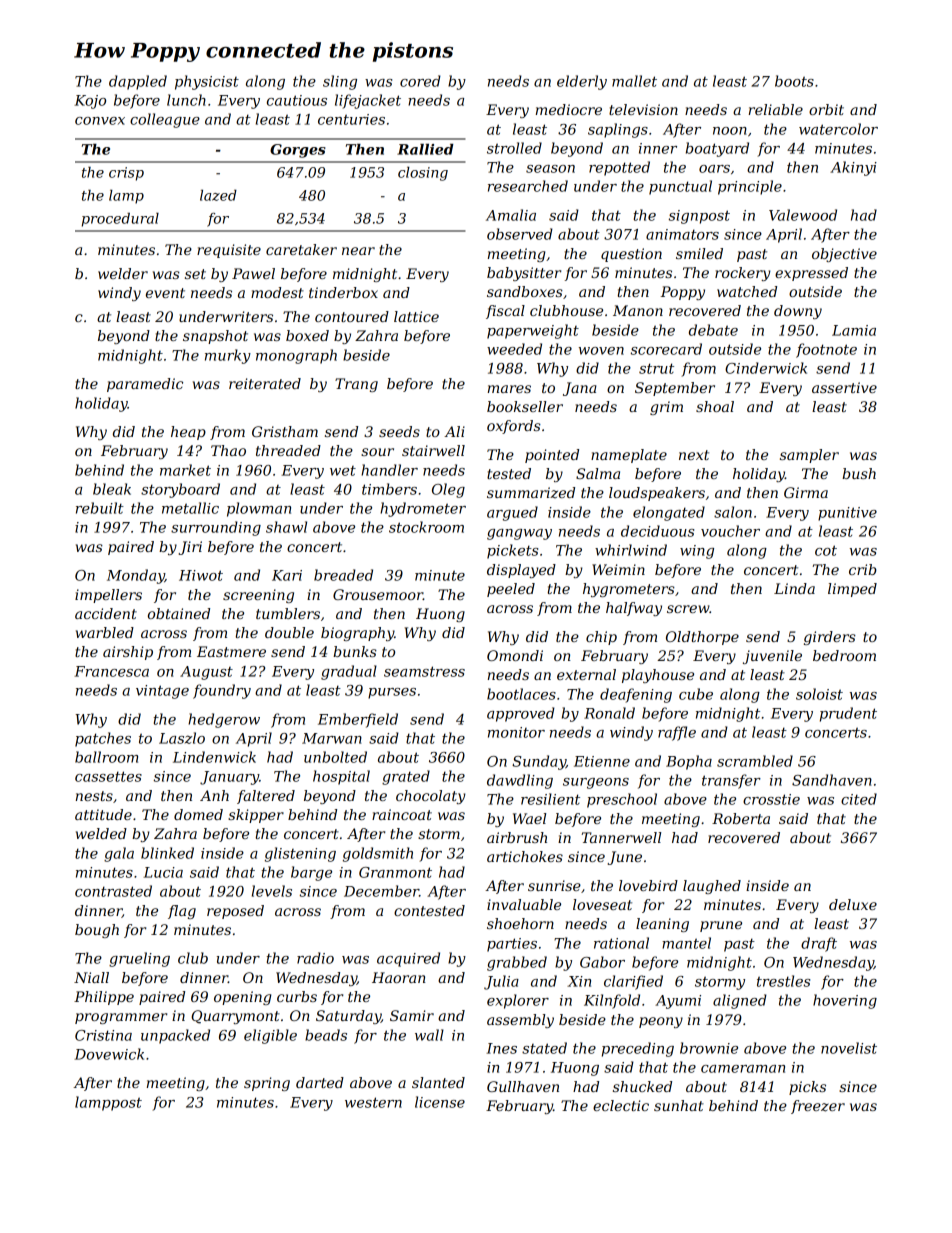 This screenshot has width=952, height=1233. What do you see at coordinates (516, 732) in the screenshot?
I see `monitor` at bounding box center [516, 732].
